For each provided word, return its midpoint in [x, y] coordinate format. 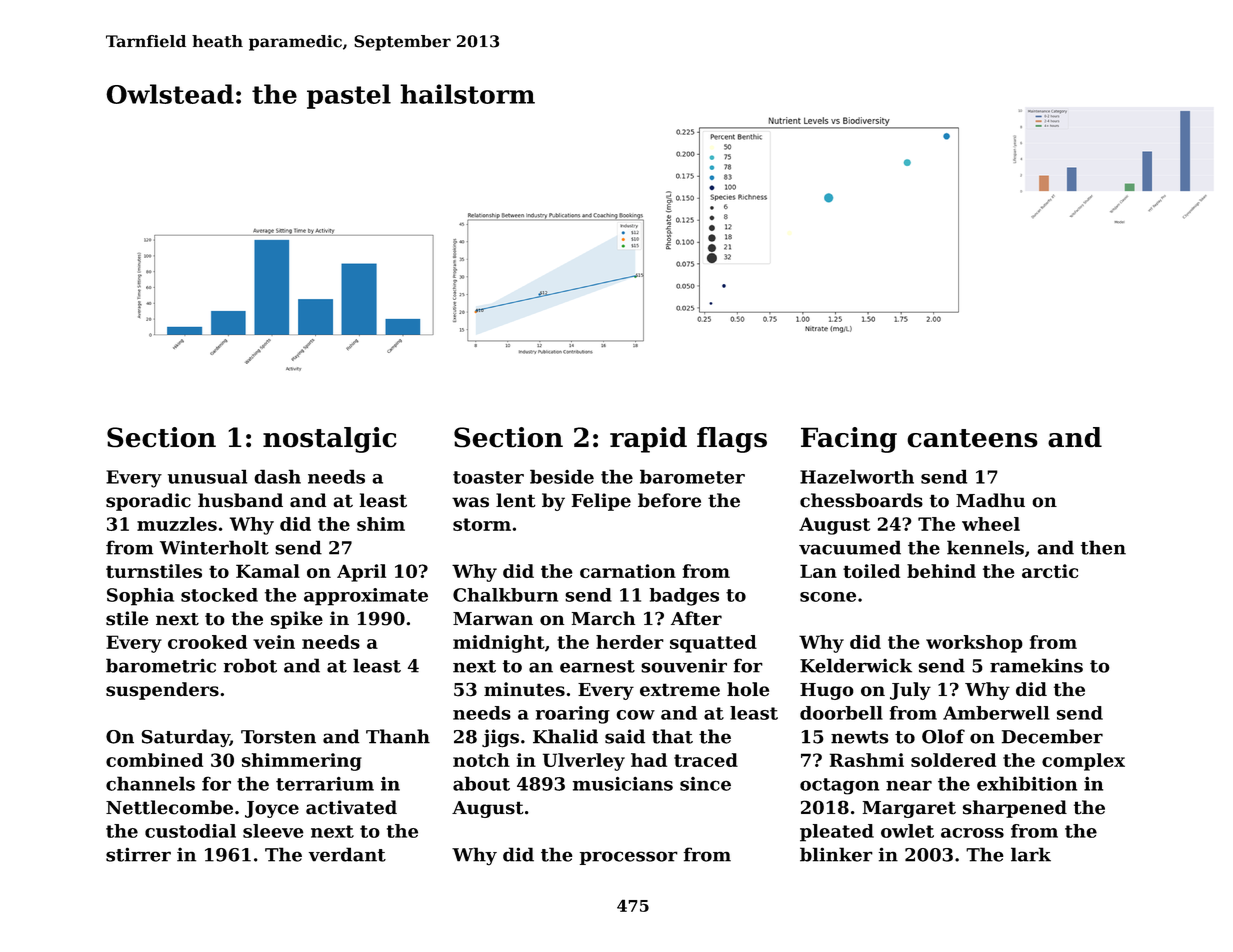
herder [630, 642]
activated [351, 807]
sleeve [273, 831]
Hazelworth [857, 476]
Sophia [140, 597]
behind [941, 571]
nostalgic [330, 440]
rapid [648, 440]
